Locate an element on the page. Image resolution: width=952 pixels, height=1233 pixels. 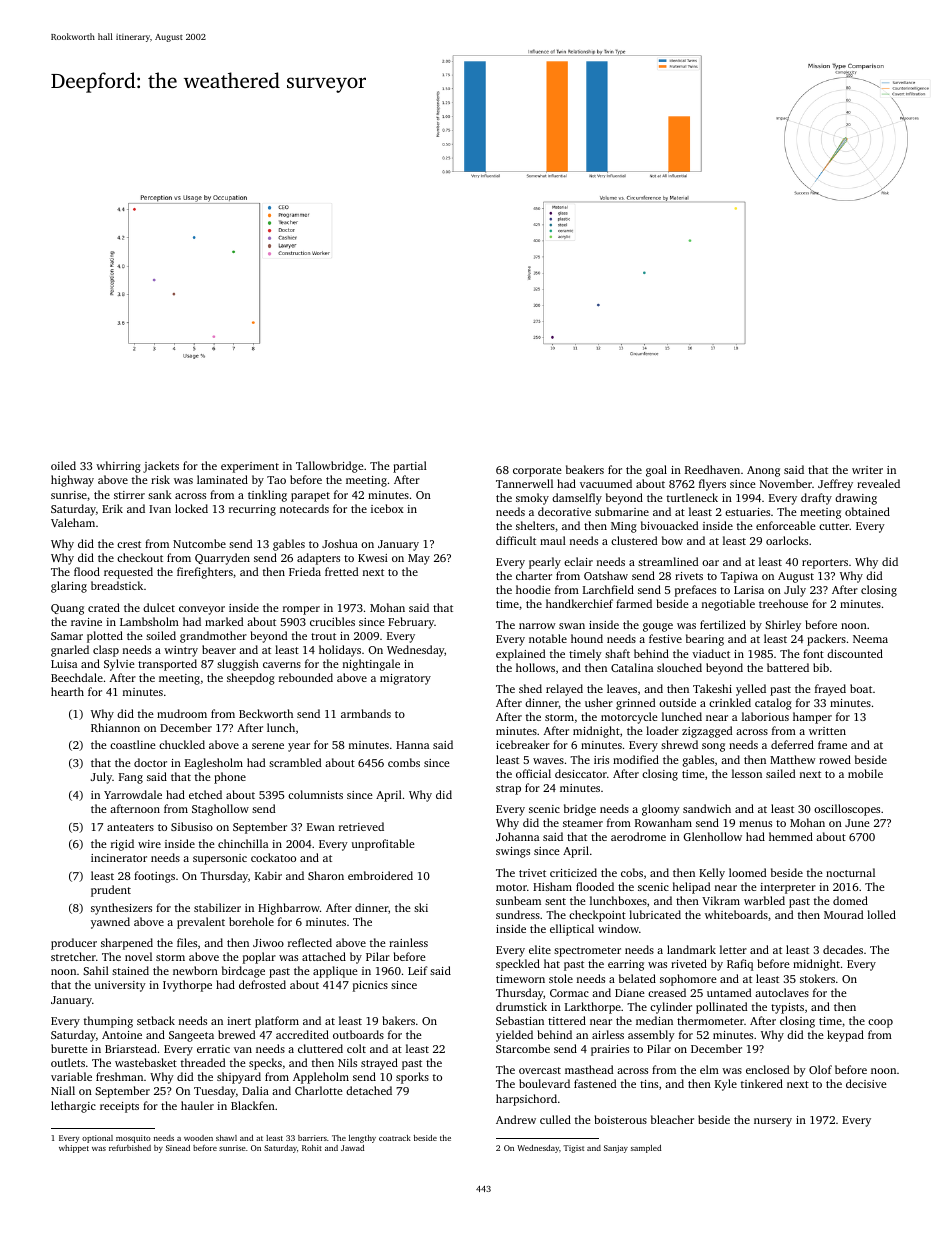
ski is located at coordinates (421, 907).
